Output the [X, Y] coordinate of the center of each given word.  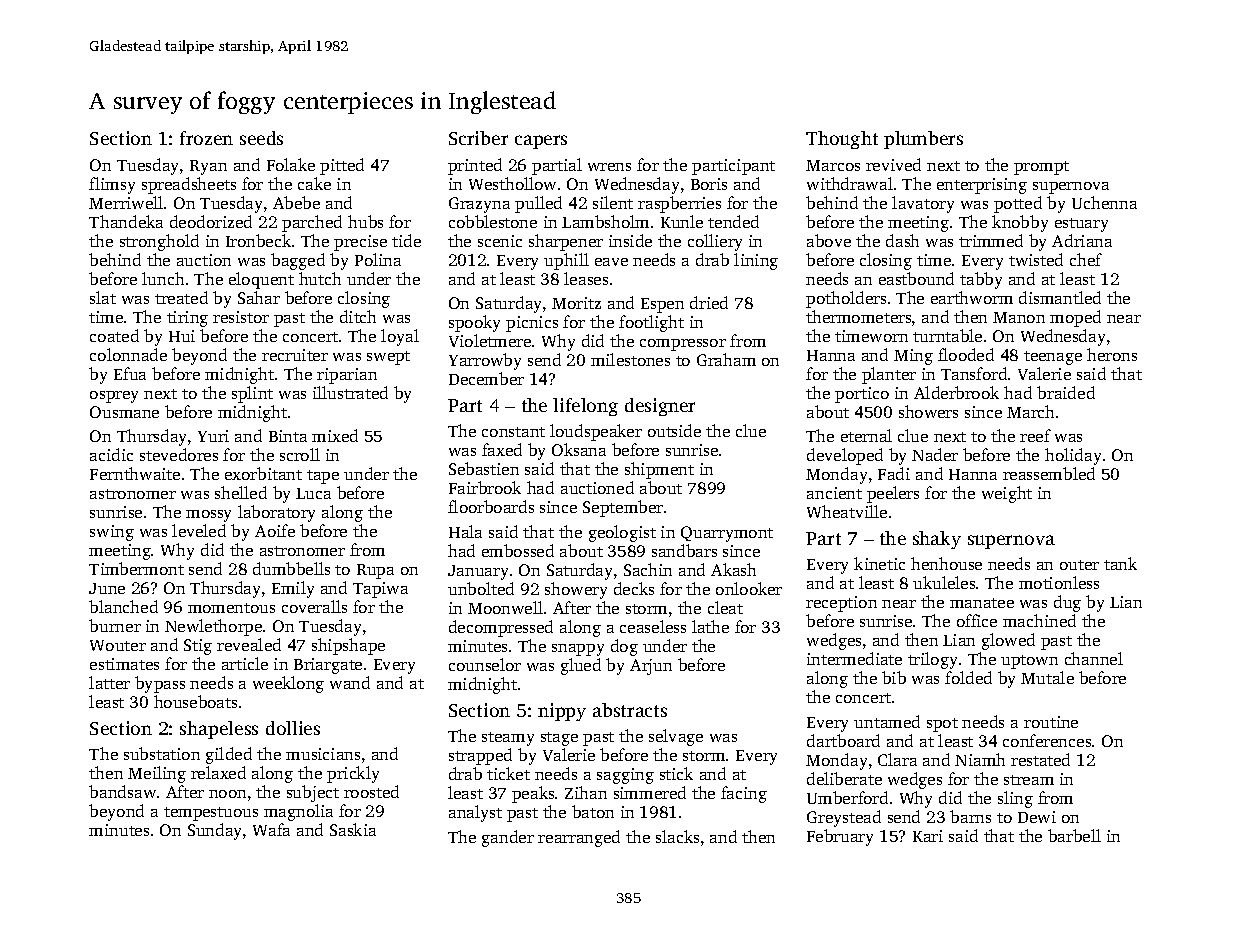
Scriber [478, 138]
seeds [261, 138]
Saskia [353, 829]
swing [112, 533]
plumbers [923, 140]
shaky [937, 540]
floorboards [491, 506]
